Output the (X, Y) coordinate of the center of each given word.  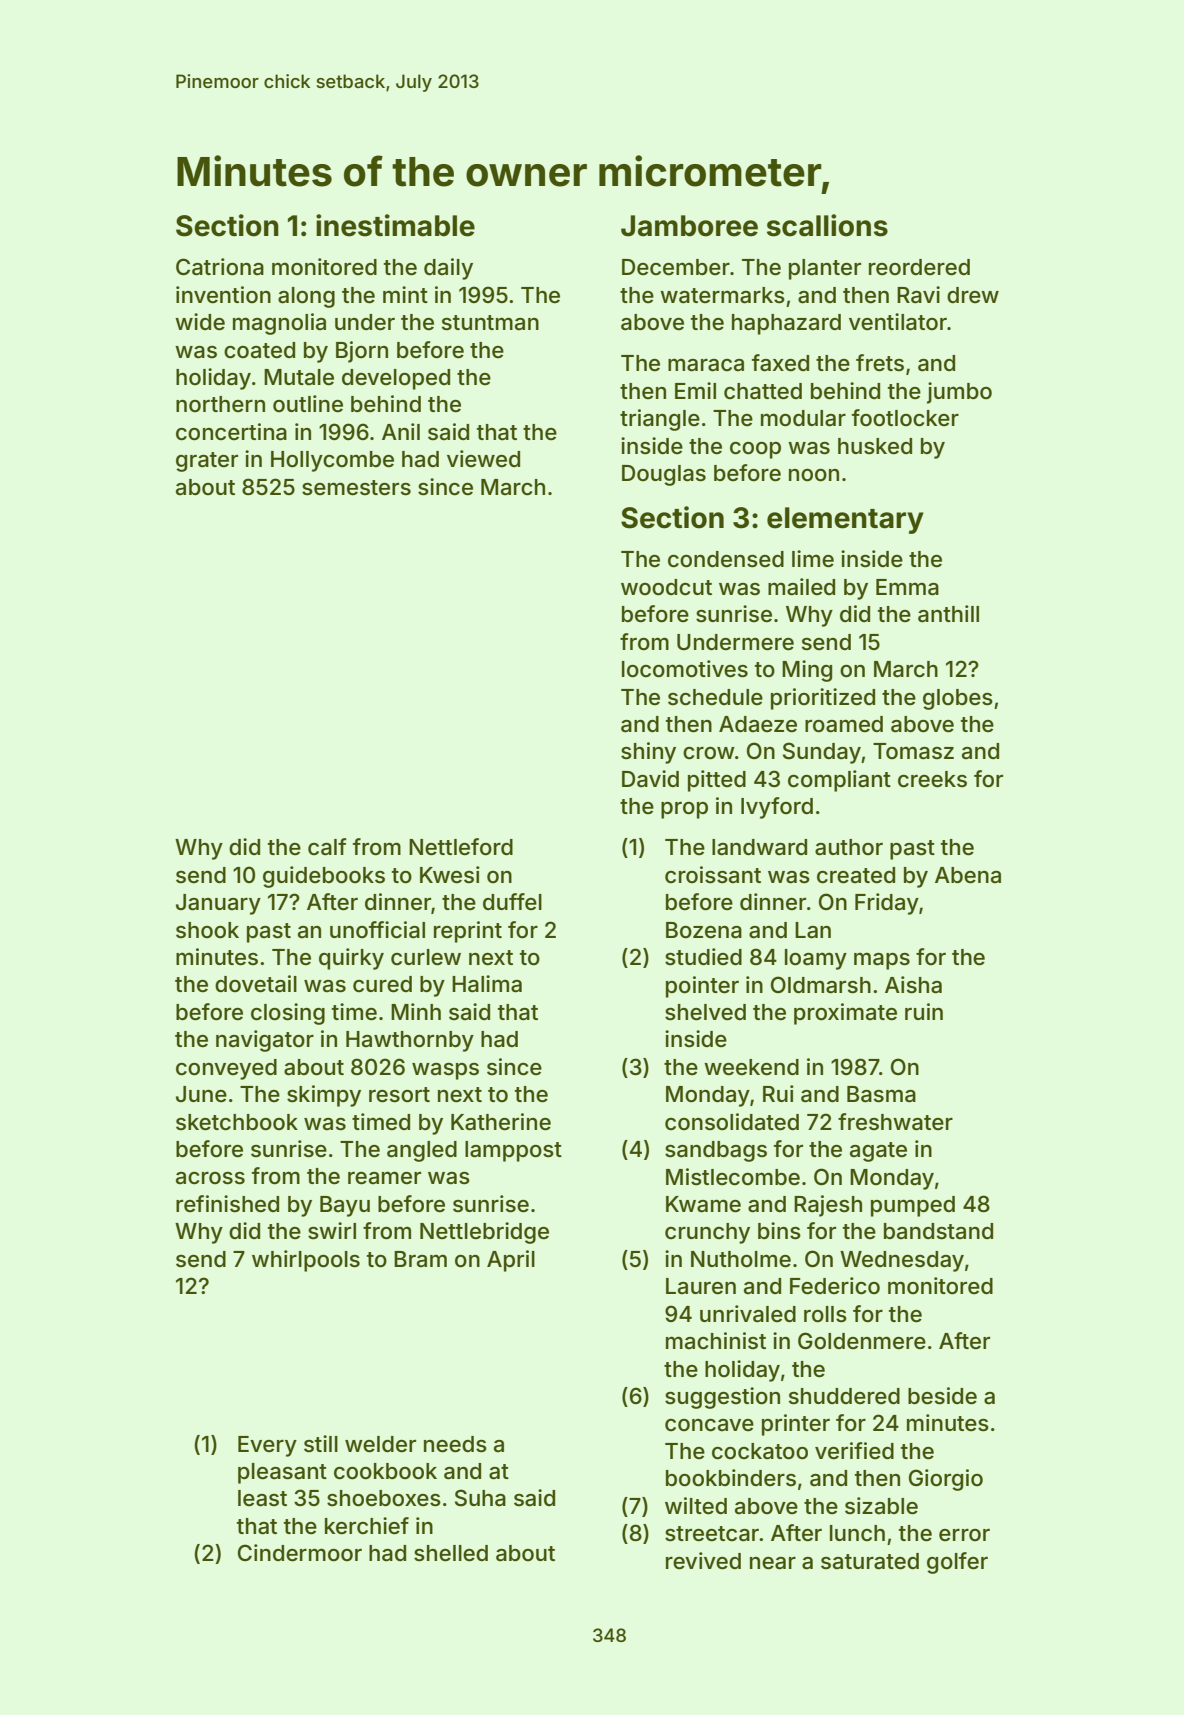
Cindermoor (300, 1553)
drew (973, 295)
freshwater (895, 1122)
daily (448, 269)
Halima (487, 984)
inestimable (395, 225)
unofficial (377, 930)
